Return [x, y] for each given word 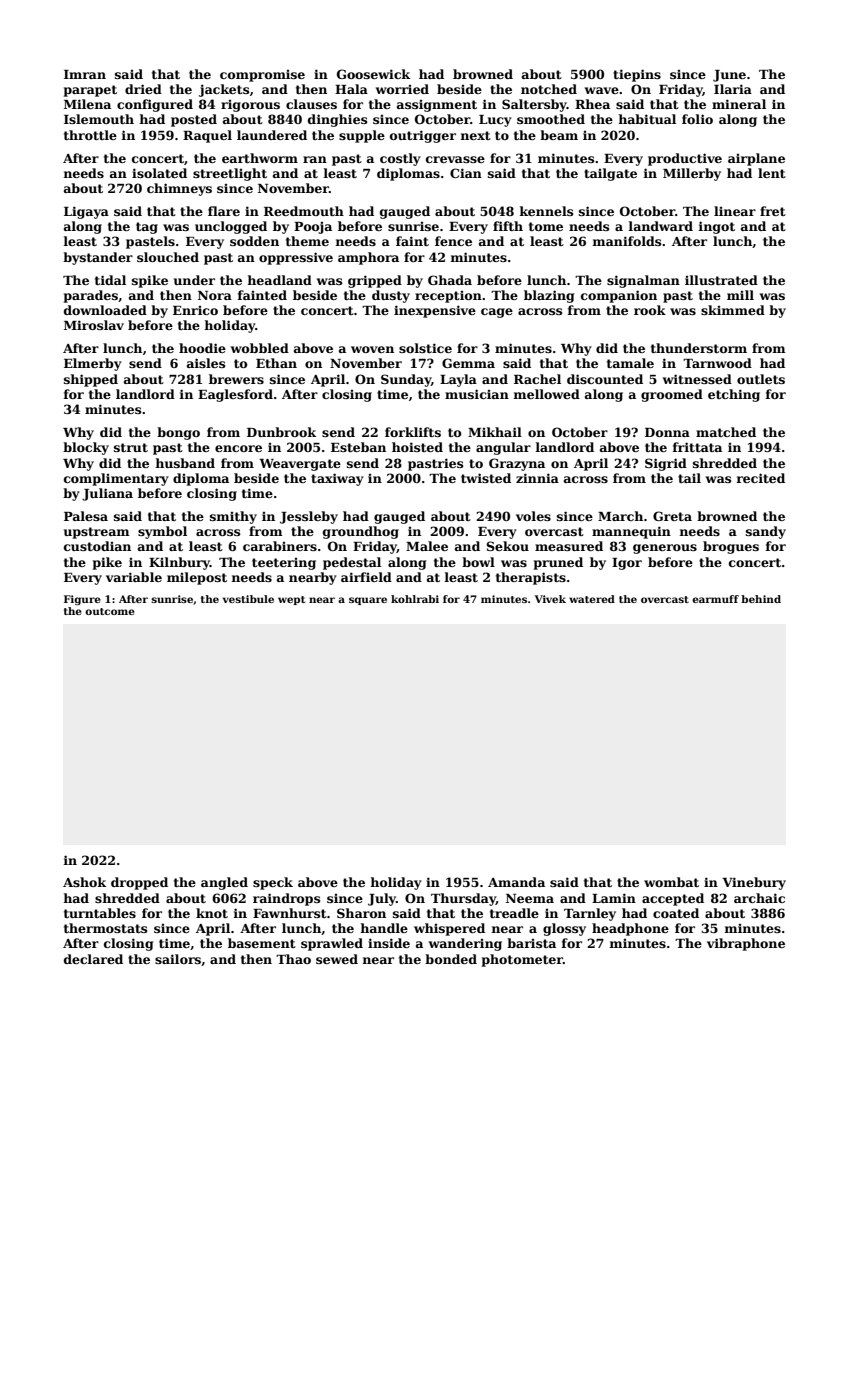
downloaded [105, 310]
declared [93, 959]
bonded [451, 959]
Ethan [276, 363]
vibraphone [746, 944]
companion [619, 296]
